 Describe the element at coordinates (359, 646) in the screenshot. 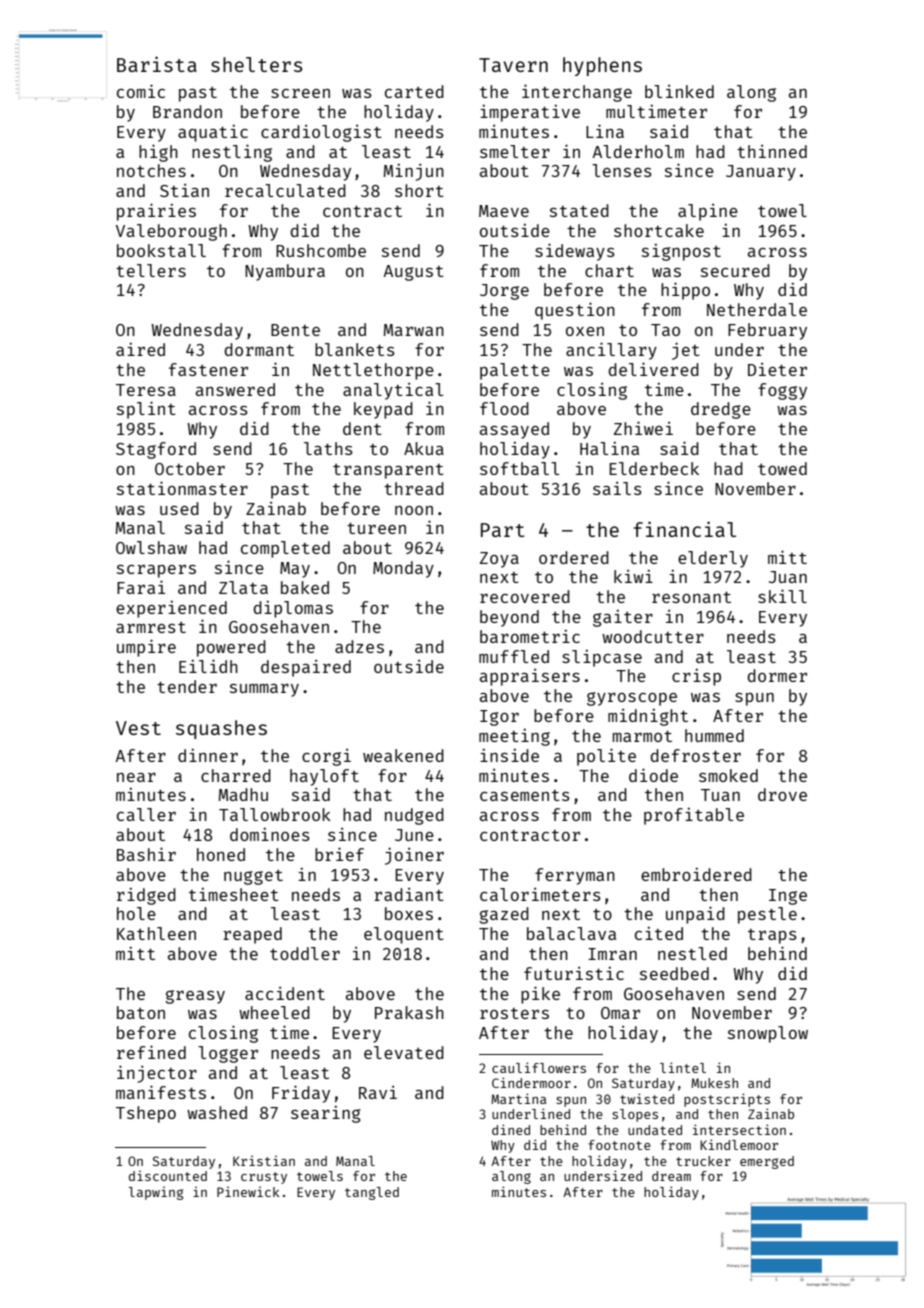

I see `adzes` at that location.
